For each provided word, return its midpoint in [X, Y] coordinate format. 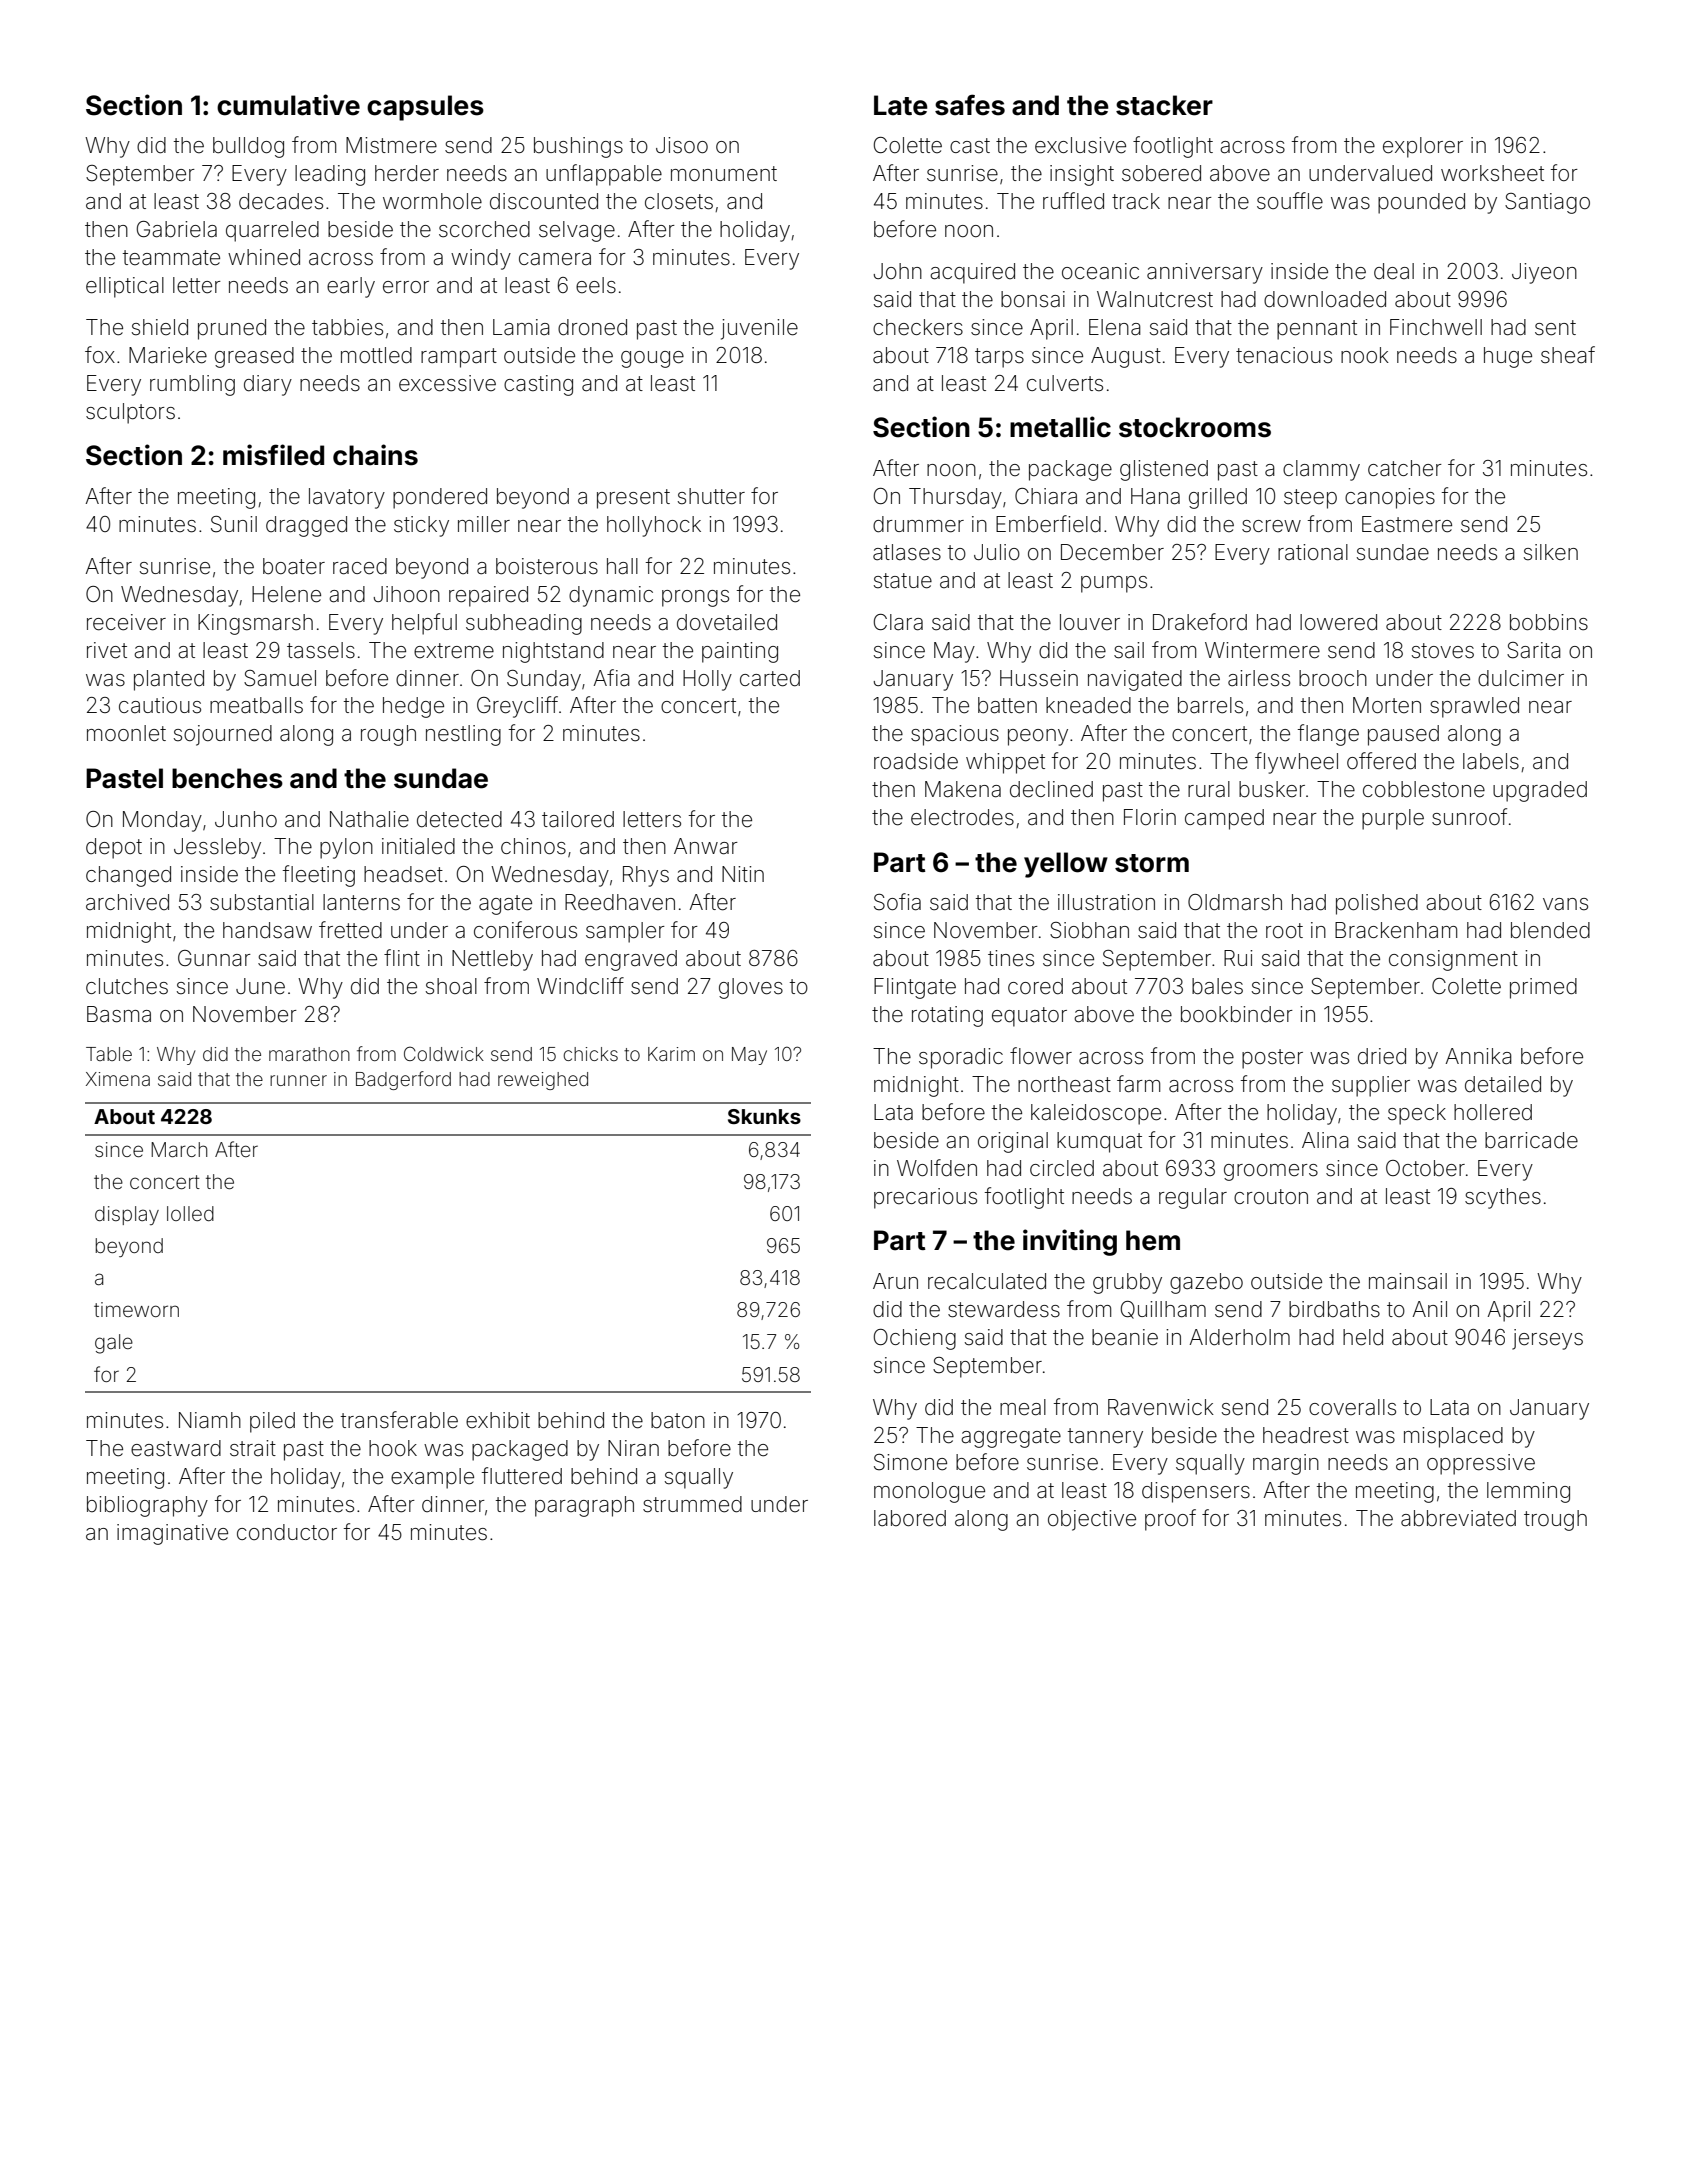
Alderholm [1240, 1337]
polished [1377, 904]
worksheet [1492, 173]
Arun [895, 1281]
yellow [1066, 865]
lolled [190, 1213]
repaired [488, 596]
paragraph [584, 1506]
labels [1491, 761]
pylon [346, 848]
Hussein [1039, 678]
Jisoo [682, 145]
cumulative [288, 105]
